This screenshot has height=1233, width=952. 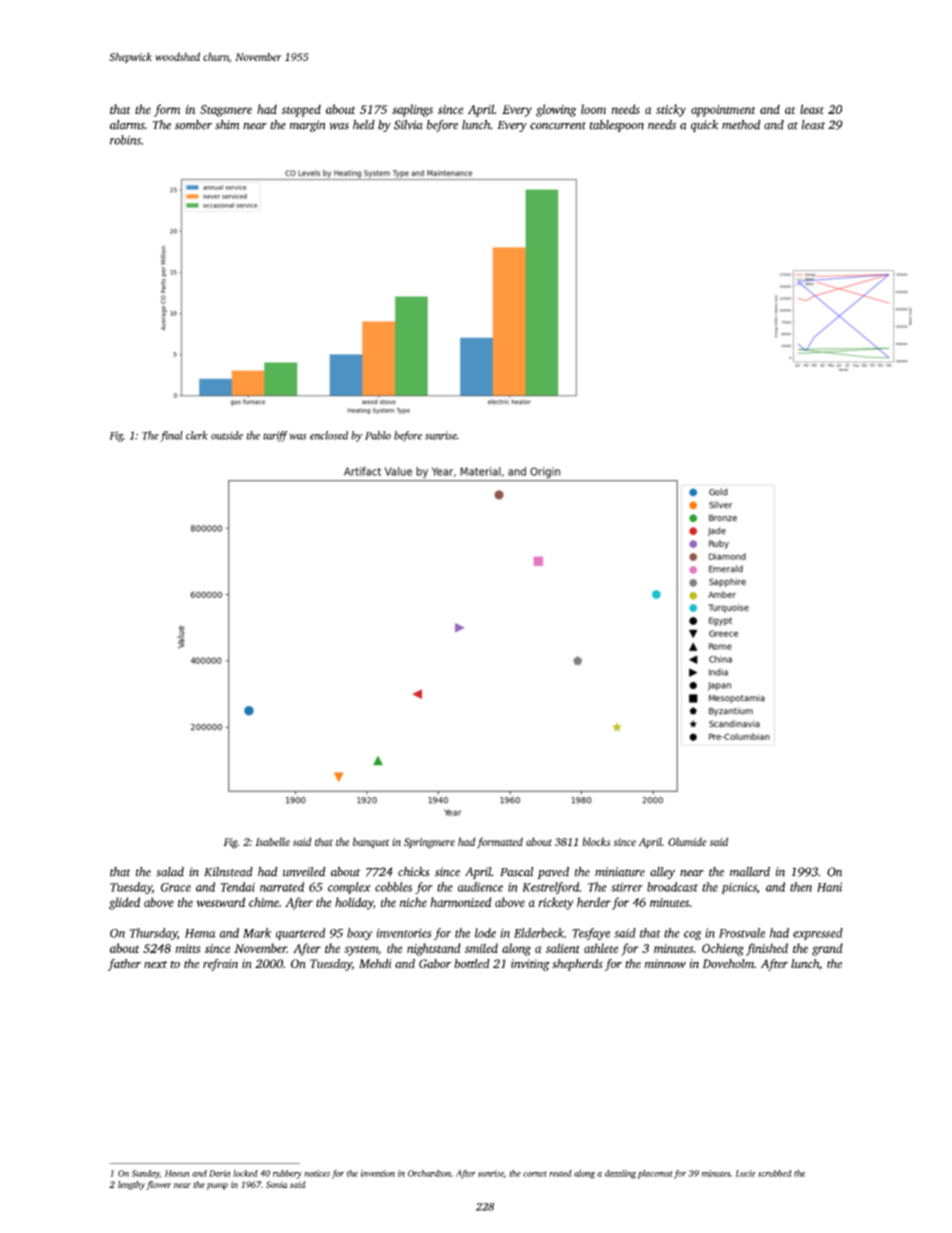 I want to click on salad, so click(x=170, y=872).
